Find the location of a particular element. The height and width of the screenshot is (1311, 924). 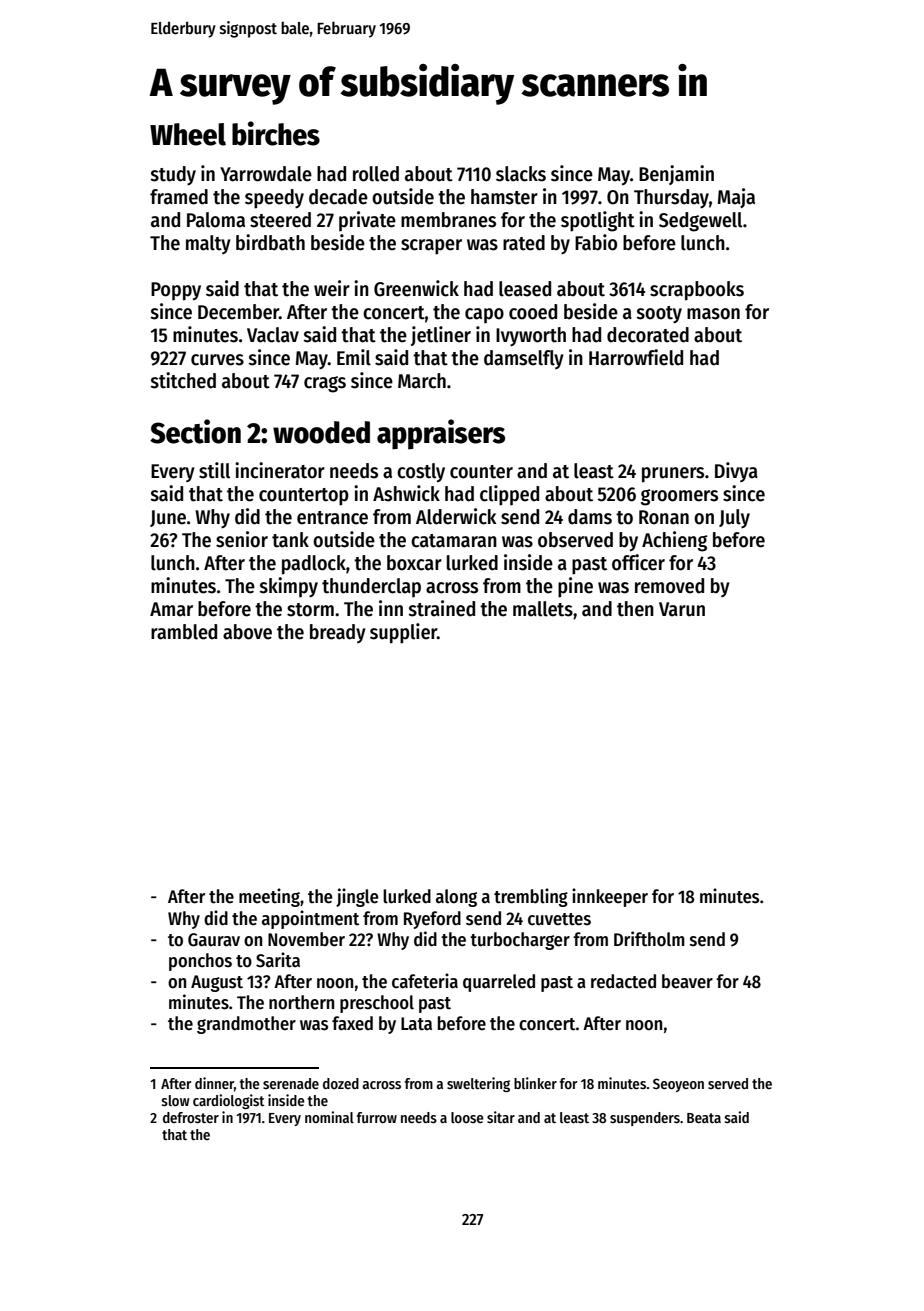

study is located at coordinates (173, 175).
